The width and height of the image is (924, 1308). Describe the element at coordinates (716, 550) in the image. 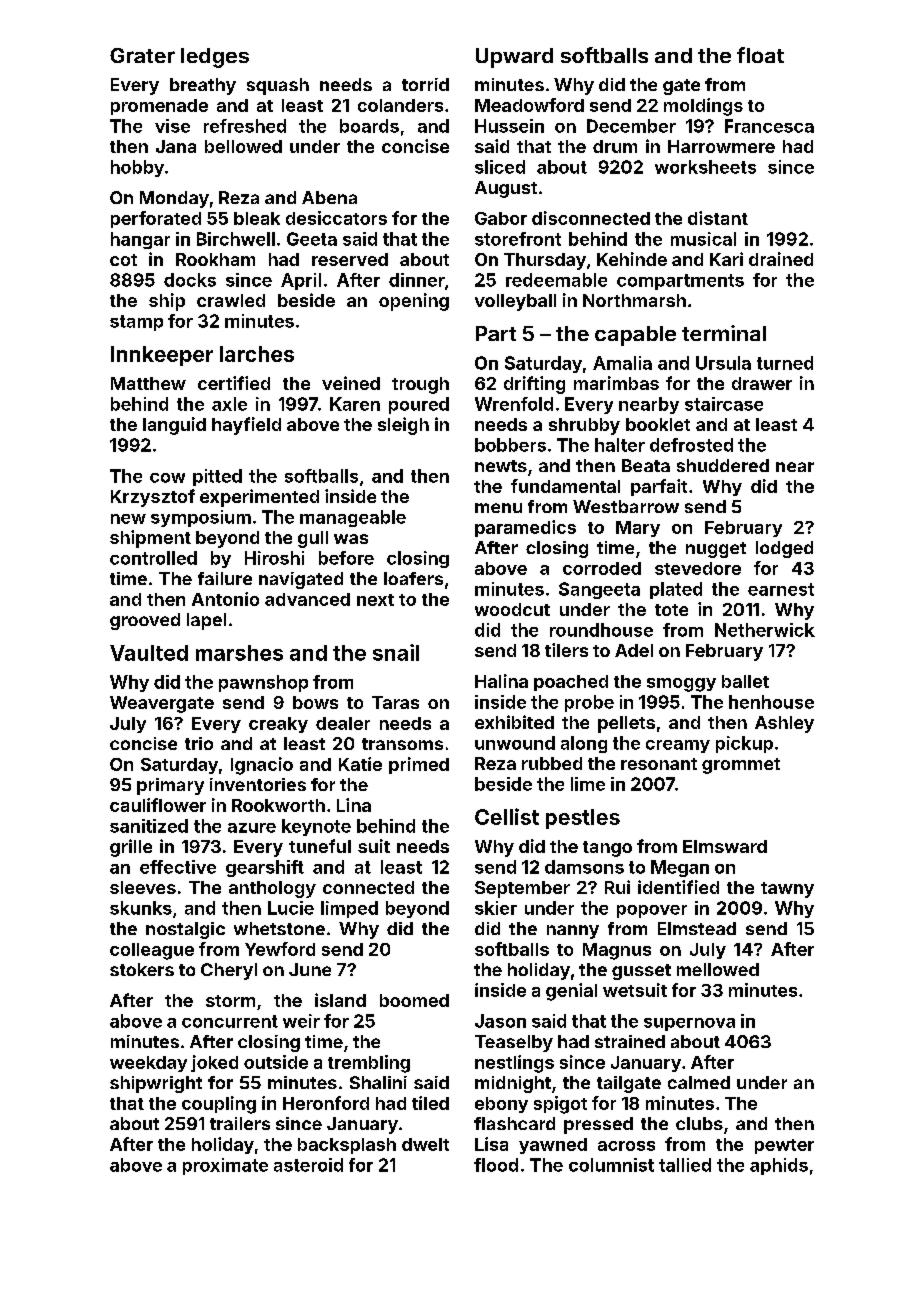

I see `nugget` at that location.
